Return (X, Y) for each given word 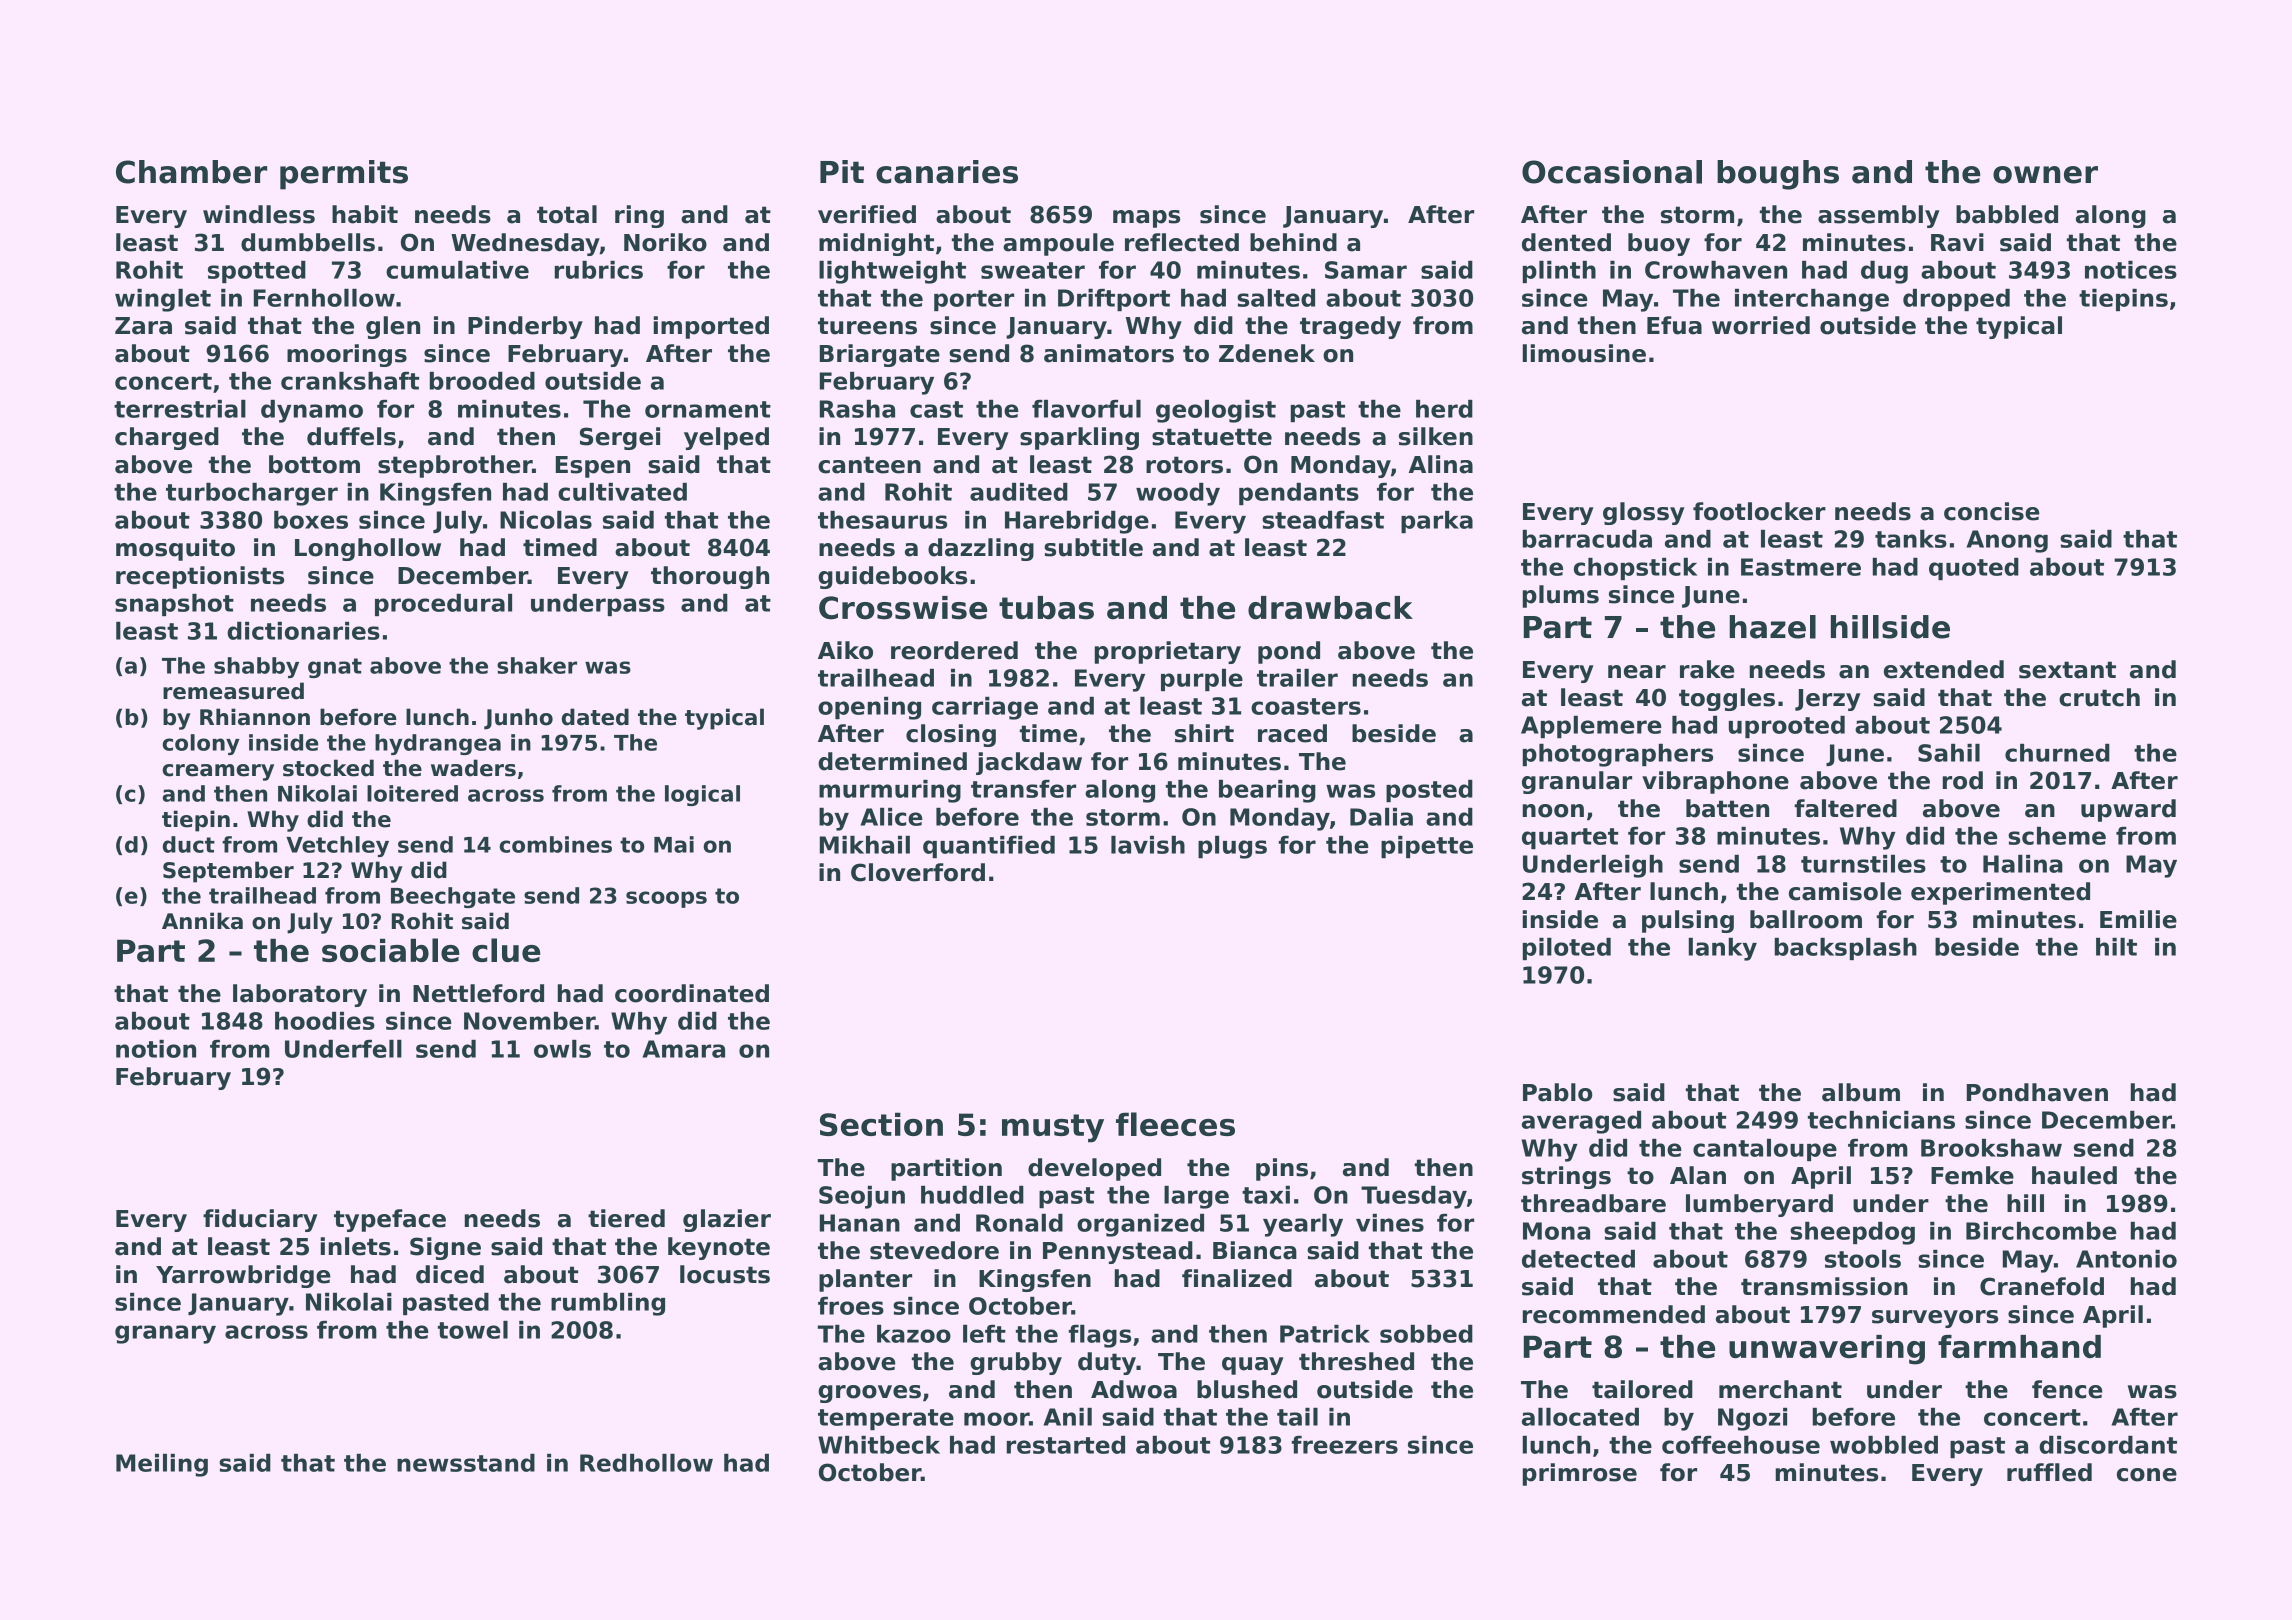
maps (1146, 219)
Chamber (191, 172)
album (1861, 1092)
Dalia (1381, 817)
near (1637, 672)
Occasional (1612, 172)
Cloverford (918, 872)
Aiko (845, 650)
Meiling (162, 1465)
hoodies (325, 1021)
